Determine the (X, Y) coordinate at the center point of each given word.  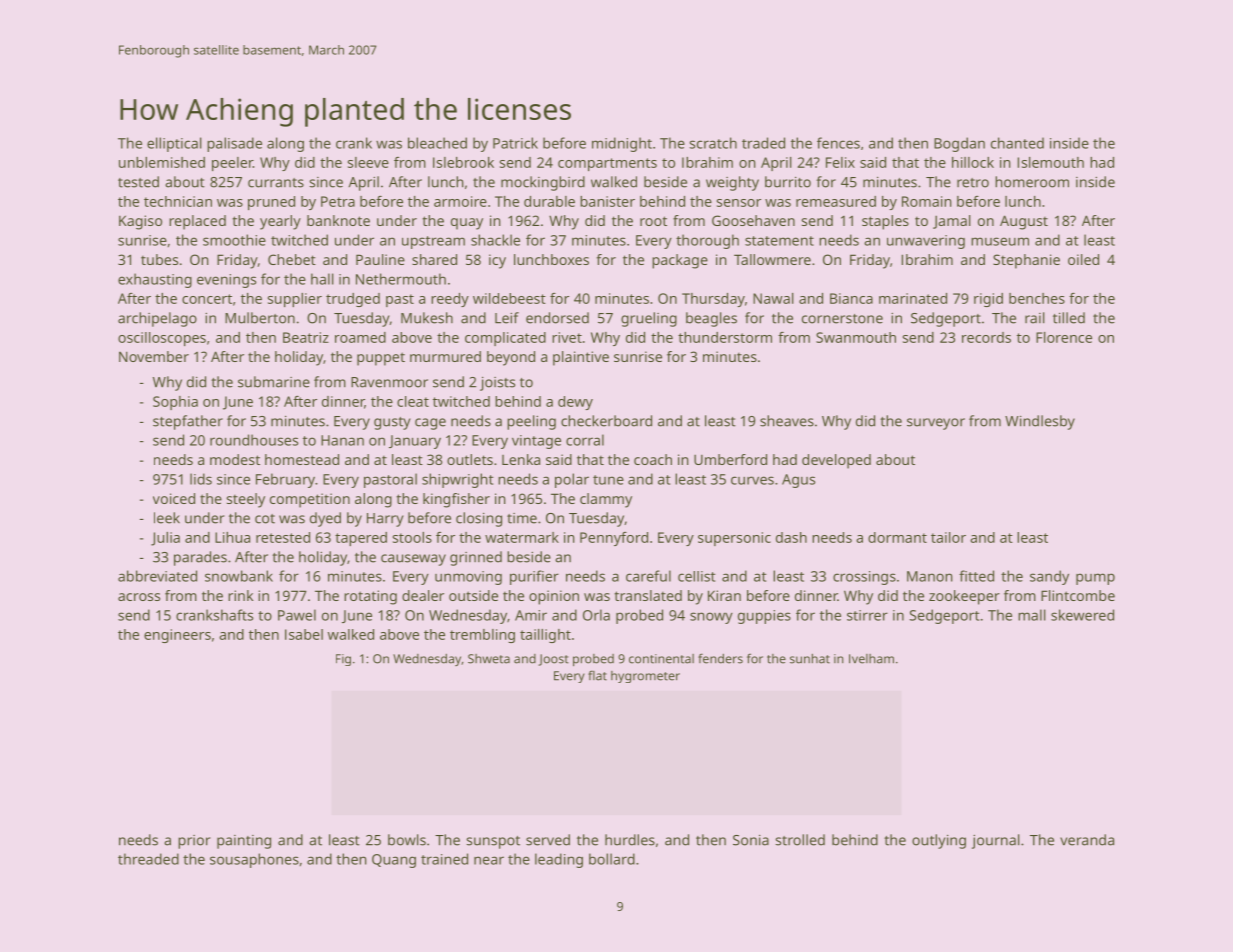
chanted (1017, 143)
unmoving (468, 578)
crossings (864, 578)
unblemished (162, 162)
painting (244, 842)
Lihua (232, 537)
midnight (622, 144)
